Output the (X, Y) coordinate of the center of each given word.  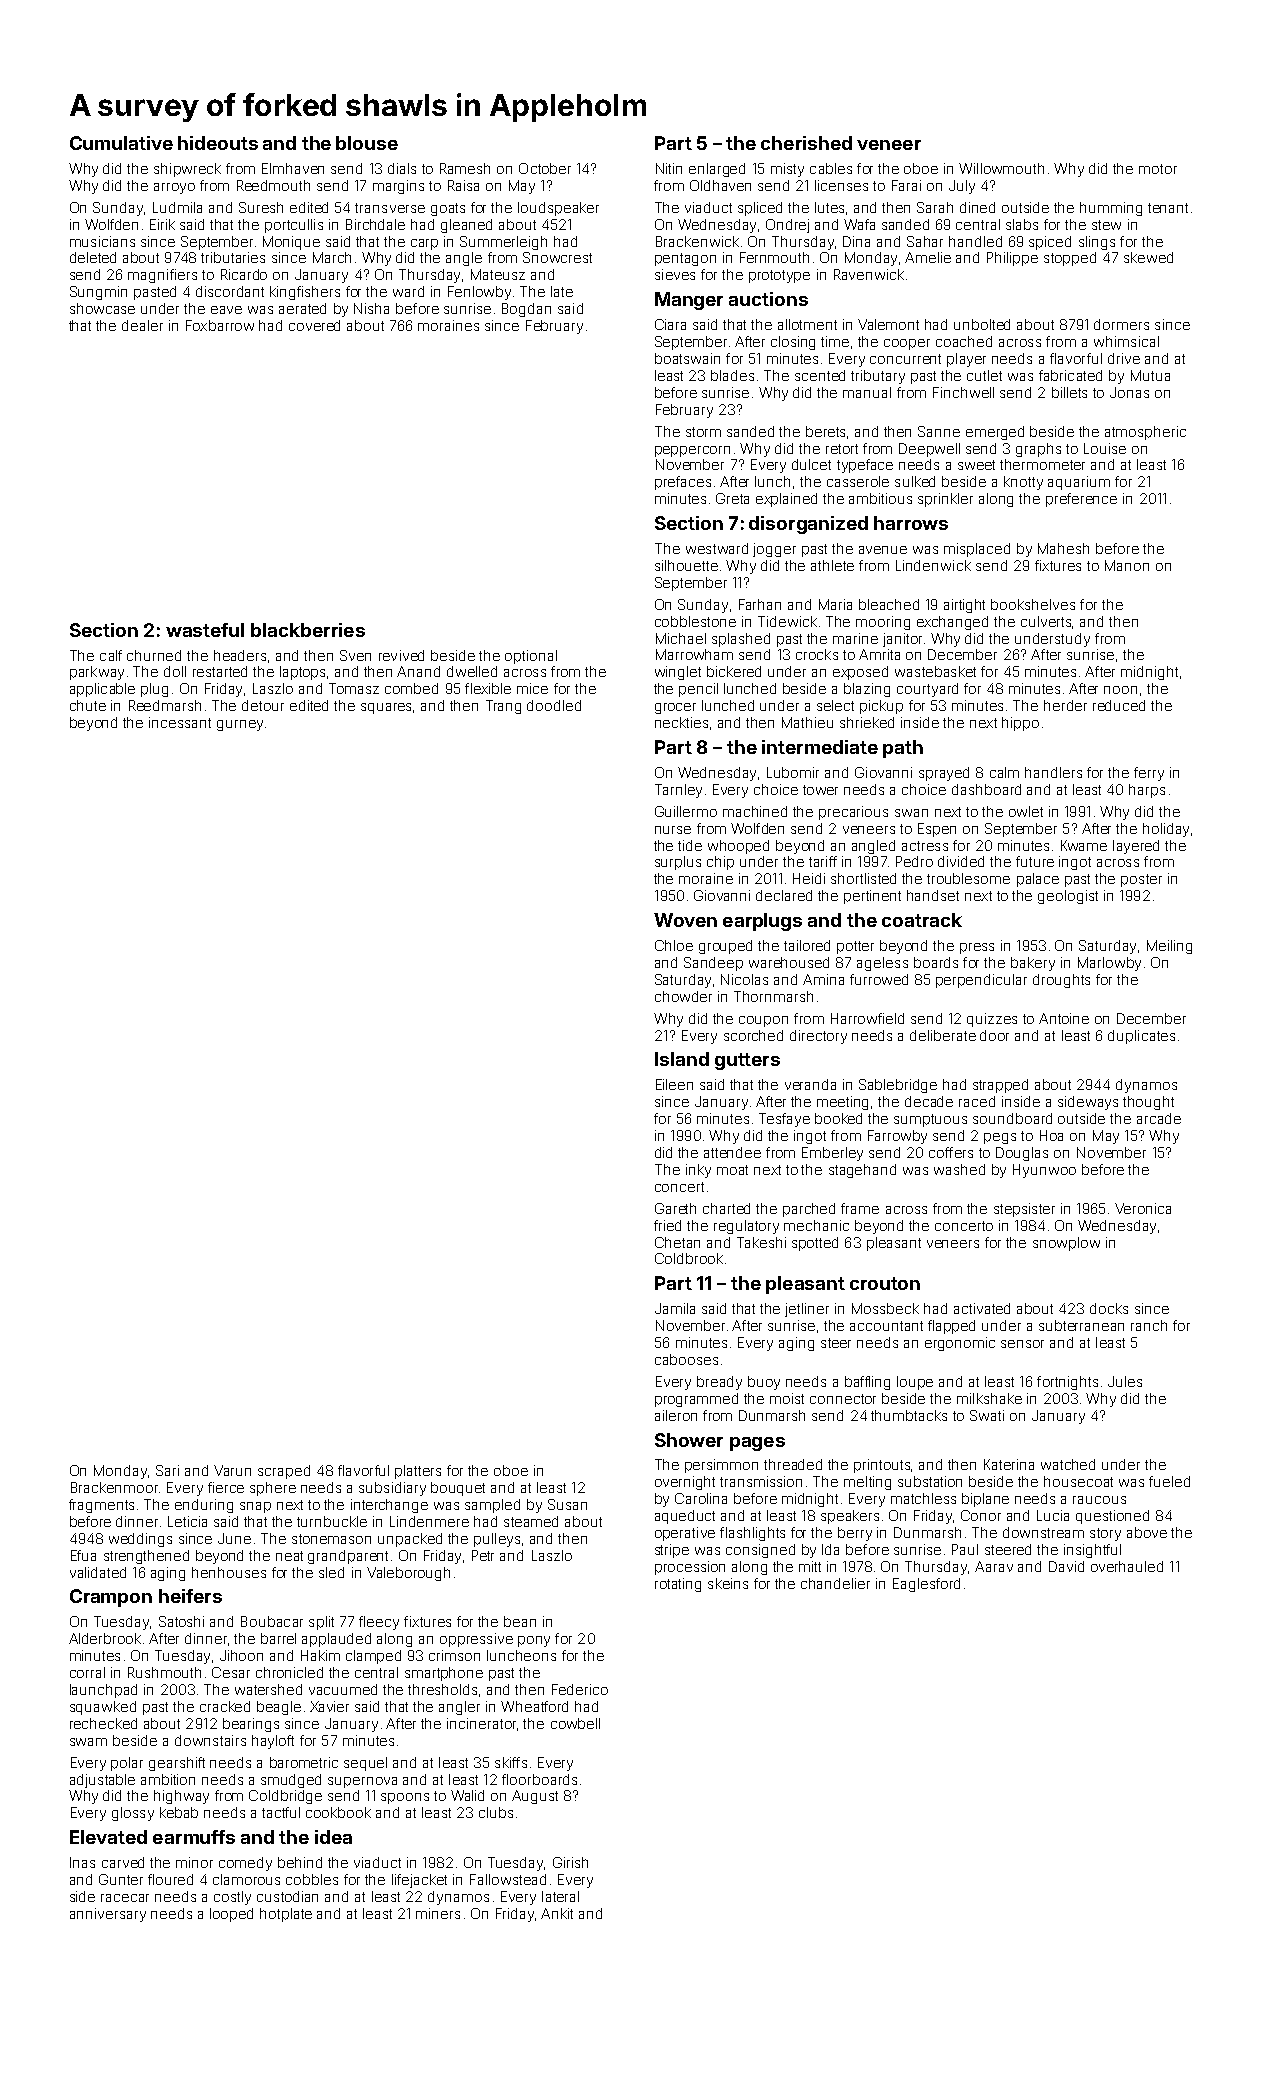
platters (418, 1472)
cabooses (686, 1359)
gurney (240, 725)
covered (314, 325)
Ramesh (465, 168)
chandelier (835, 1583)
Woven (685, 920)
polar (127, 1764)
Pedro (914, 861)
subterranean (1081, 1325)
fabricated (1070, 375)
